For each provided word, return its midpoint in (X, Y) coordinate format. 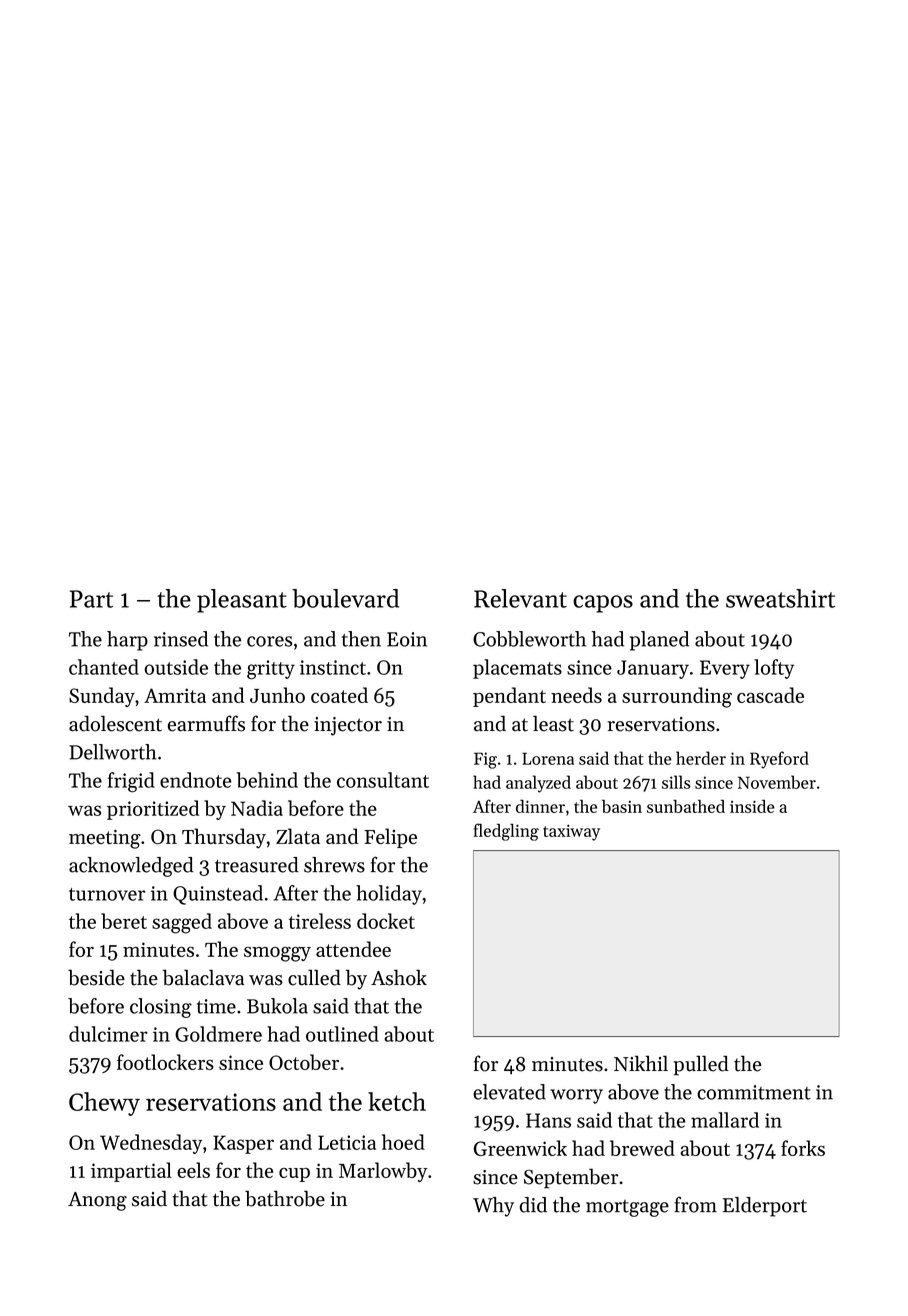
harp (127, 641)
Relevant (520, 598)
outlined (342, 1034)
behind (267, 780)
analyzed (538, 784)
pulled (701, 1065)
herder (701, 758)
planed (659, 641)
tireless (320, 921)
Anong (97, 1201)
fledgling (506, 832)
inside (752, 806)
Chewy (104, 1104)
